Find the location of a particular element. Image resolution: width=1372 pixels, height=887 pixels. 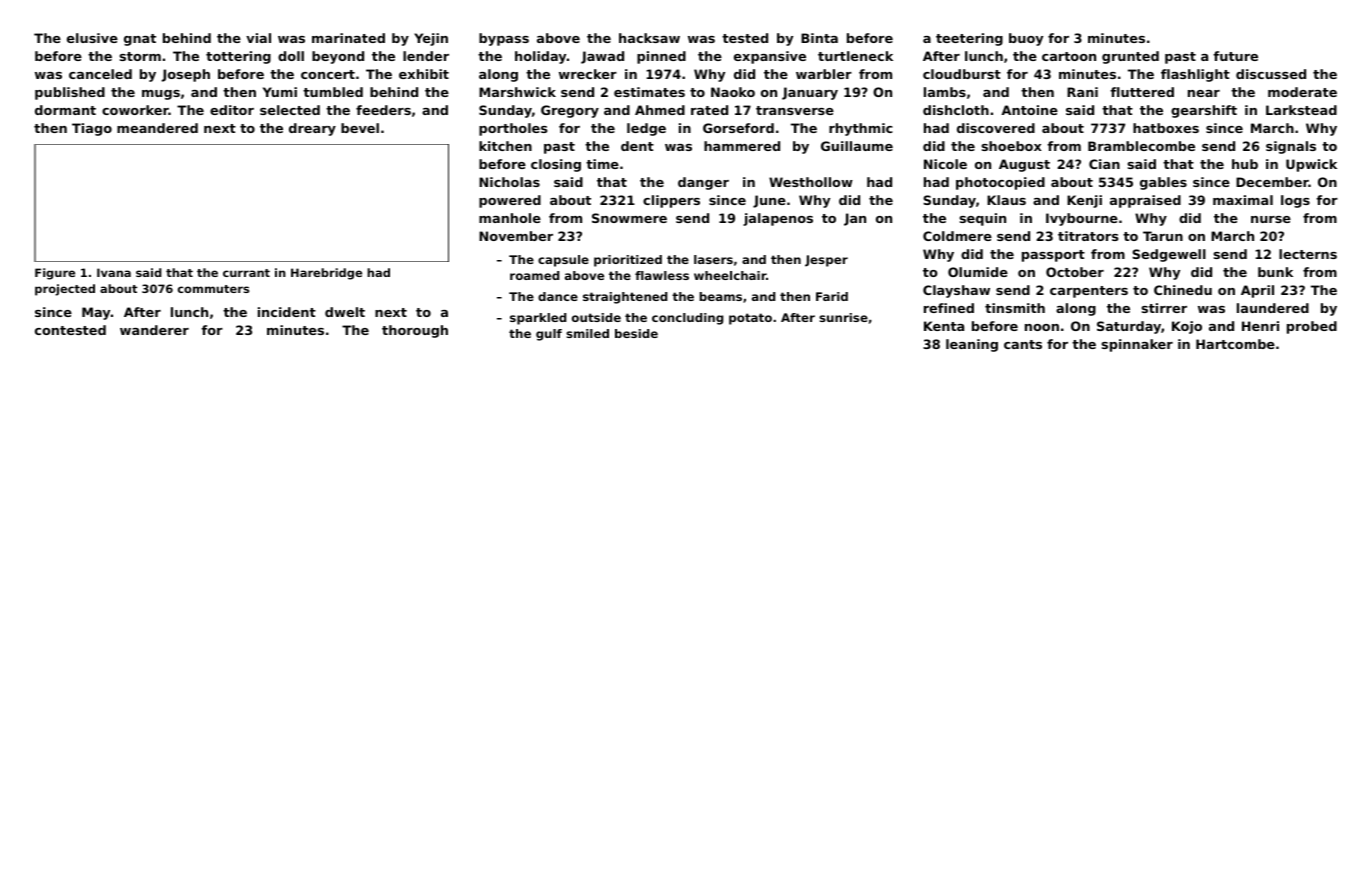

Hartcombe is located at coordinates (1235, 344).
